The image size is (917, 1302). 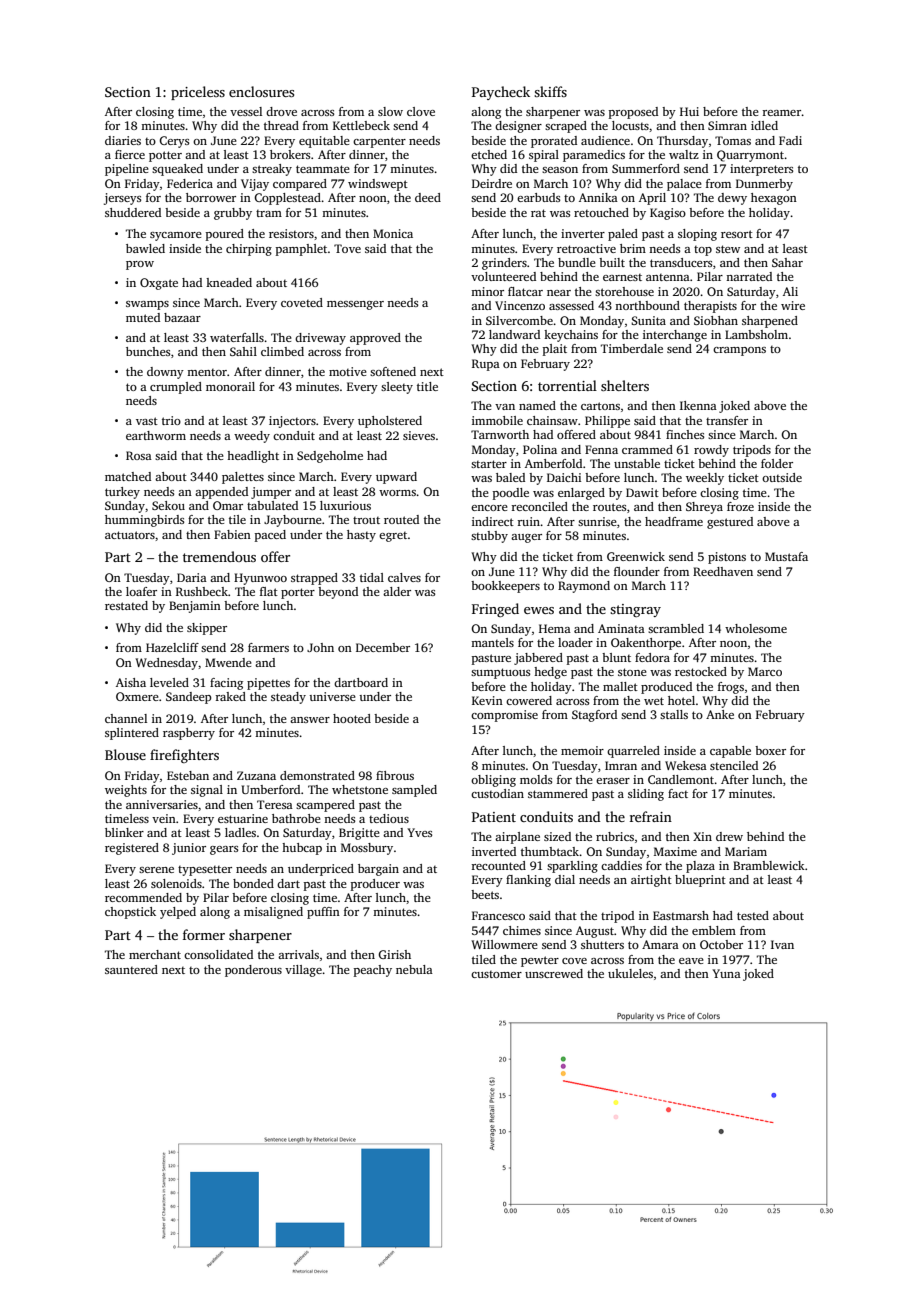 What do you see at coordinates (281, 125) in the screenshot?
I see `thread` at bounding box center [281, 125].
